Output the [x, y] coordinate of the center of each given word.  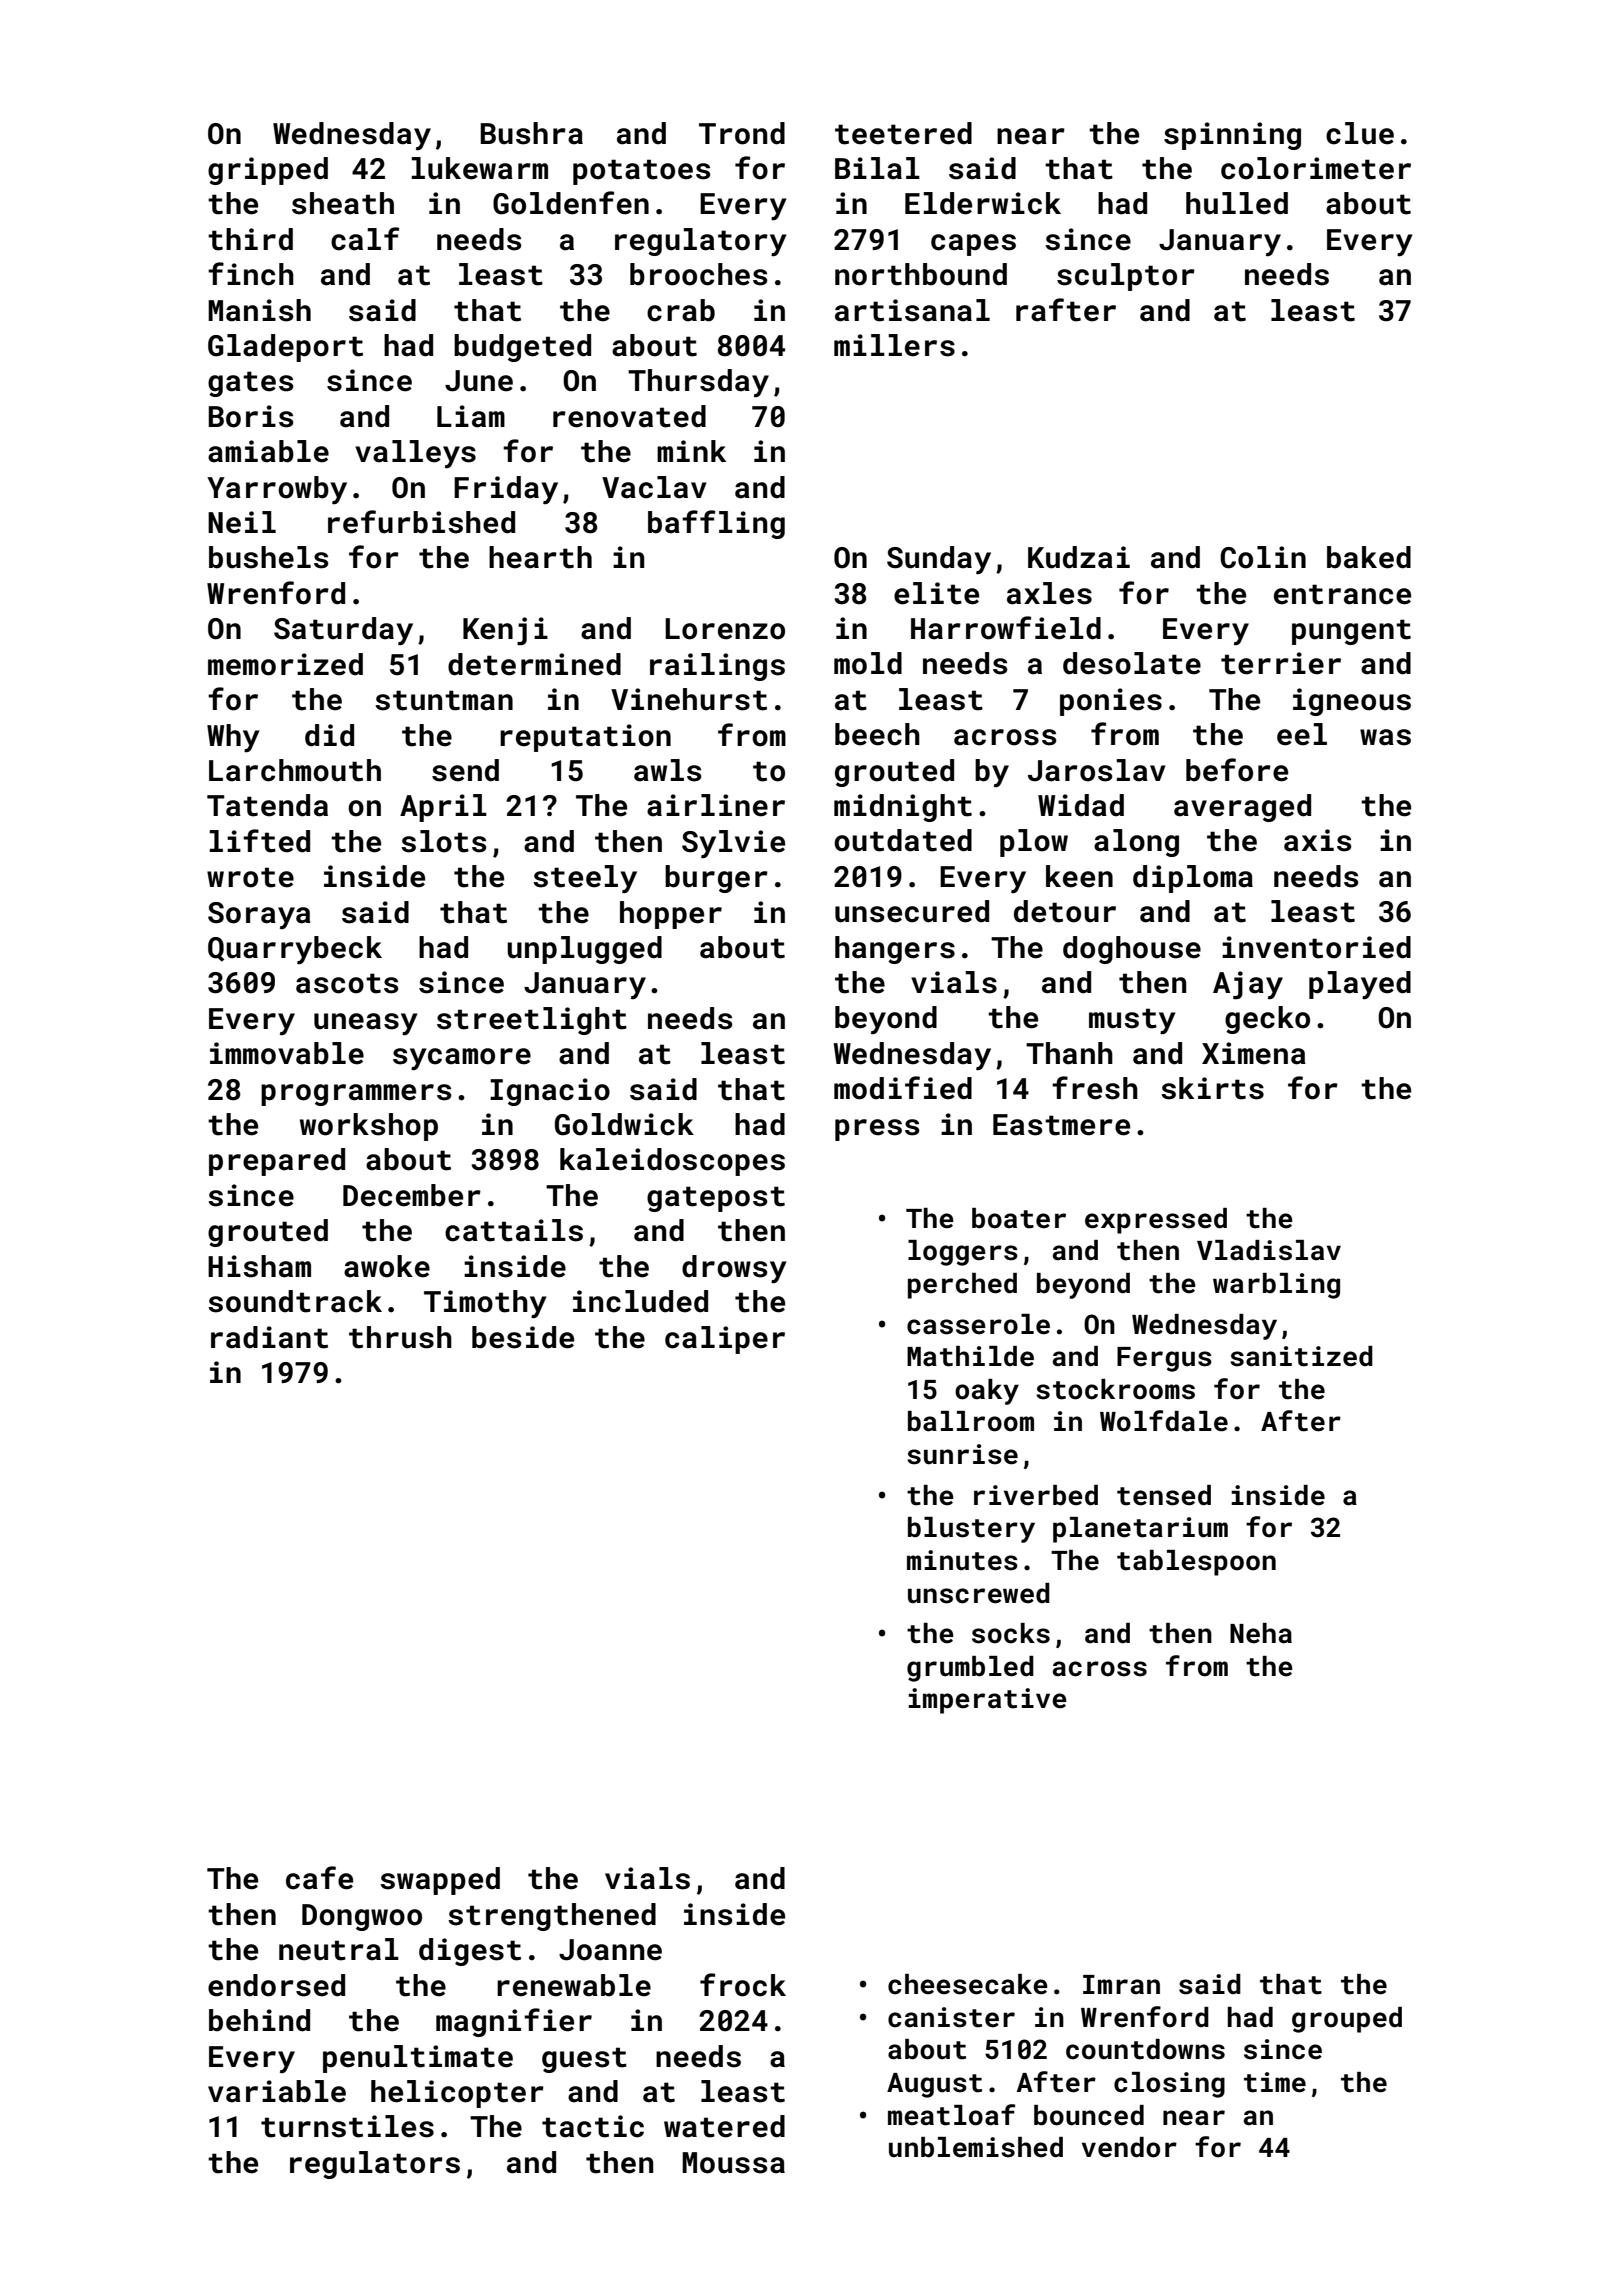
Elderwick [983, 203]
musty [1132, 1021]
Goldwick [624, 1124]
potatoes [642, 172]
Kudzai [1079, 557]
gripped [268, 171]
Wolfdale [1164, 1421]
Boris [251, 416]
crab [681, 310]
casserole [978, 1324]
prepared [277, 1162]
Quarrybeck [295, 950]
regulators [375, 2165]
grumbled [970, 1669]
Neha [1261, 1633]
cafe [319, 1878]
